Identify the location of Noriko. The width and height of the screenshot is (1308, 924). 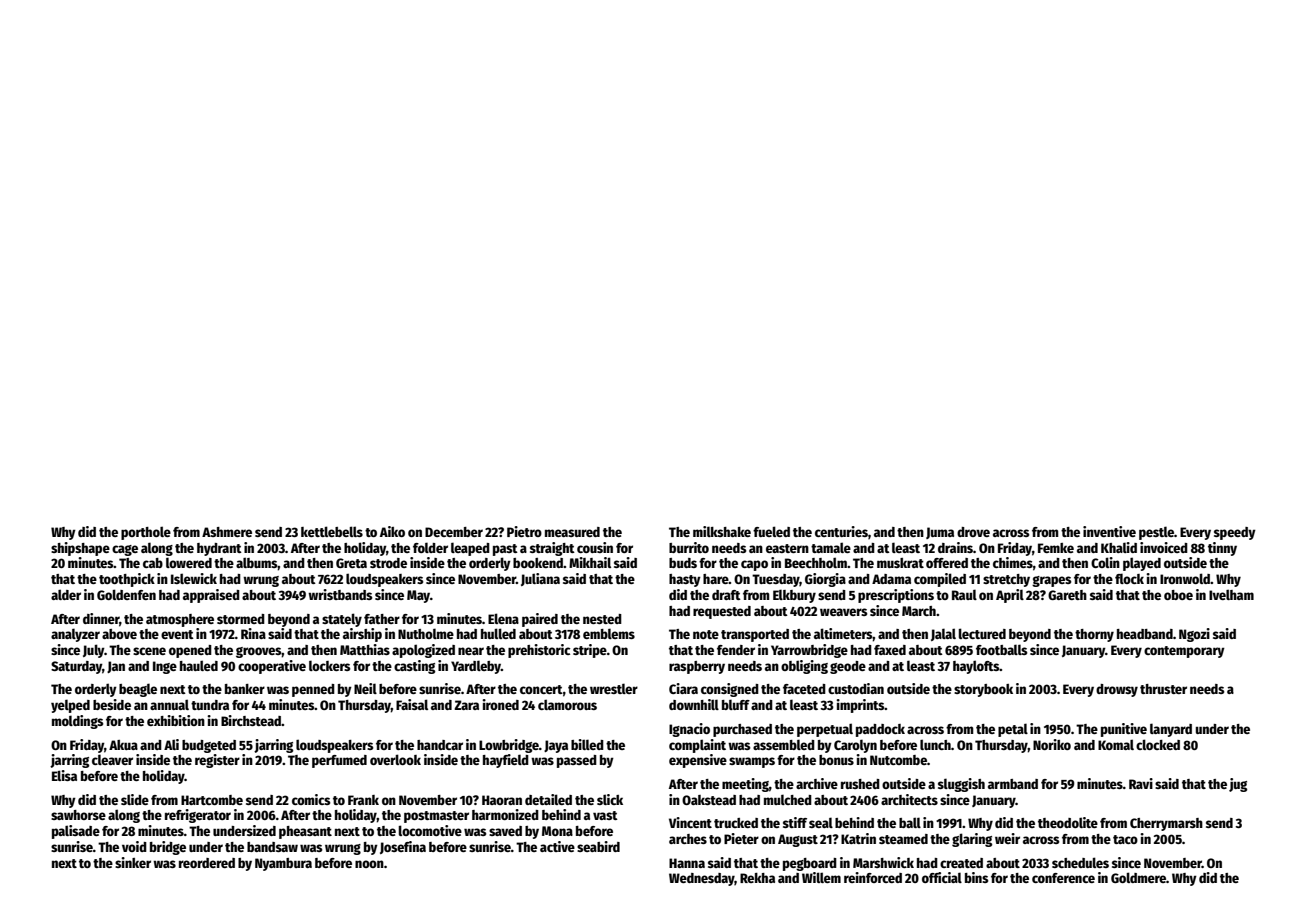
(1052, 744).
